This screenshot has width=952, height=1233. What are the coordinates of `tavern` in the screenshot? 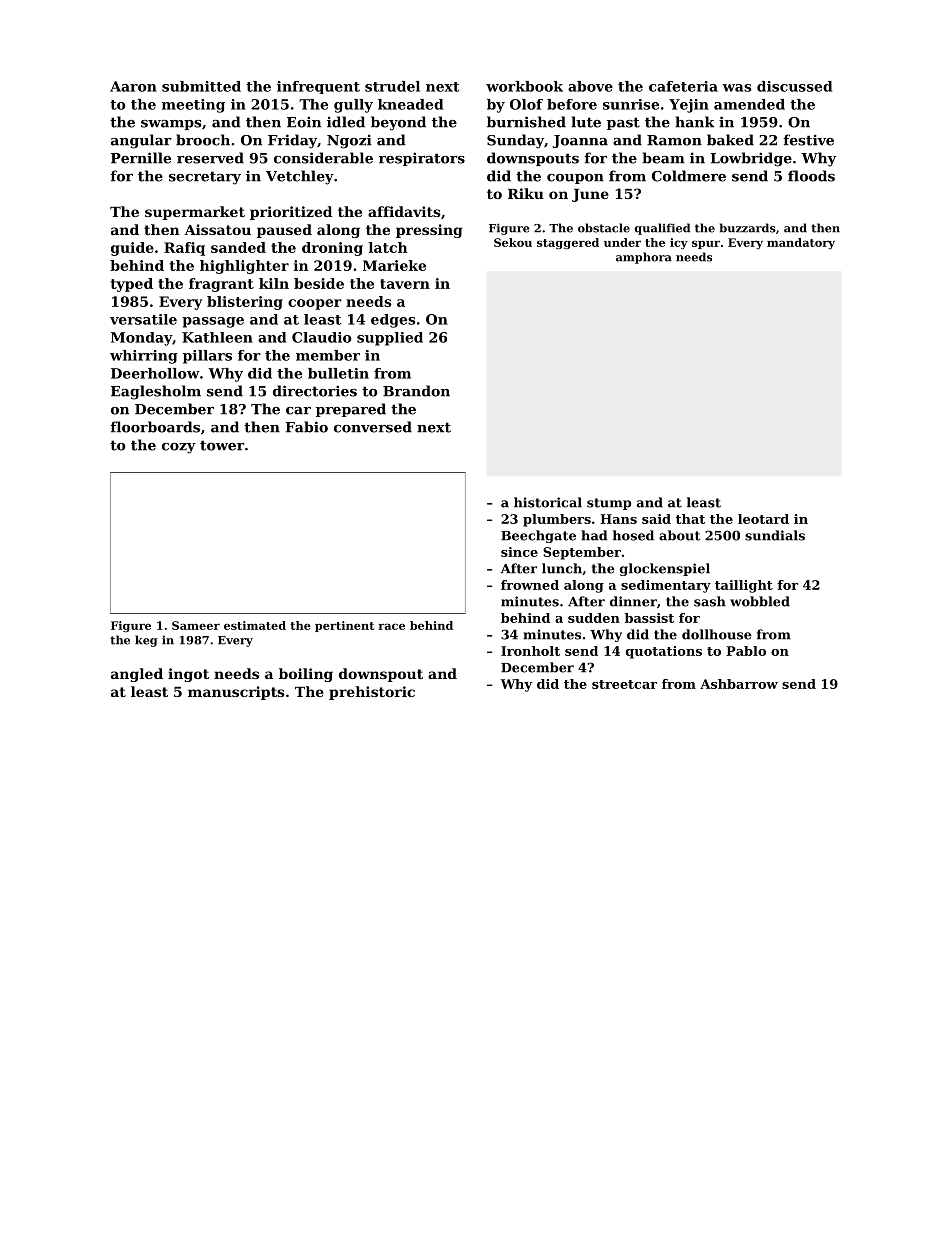 It's located at (405, 284).
